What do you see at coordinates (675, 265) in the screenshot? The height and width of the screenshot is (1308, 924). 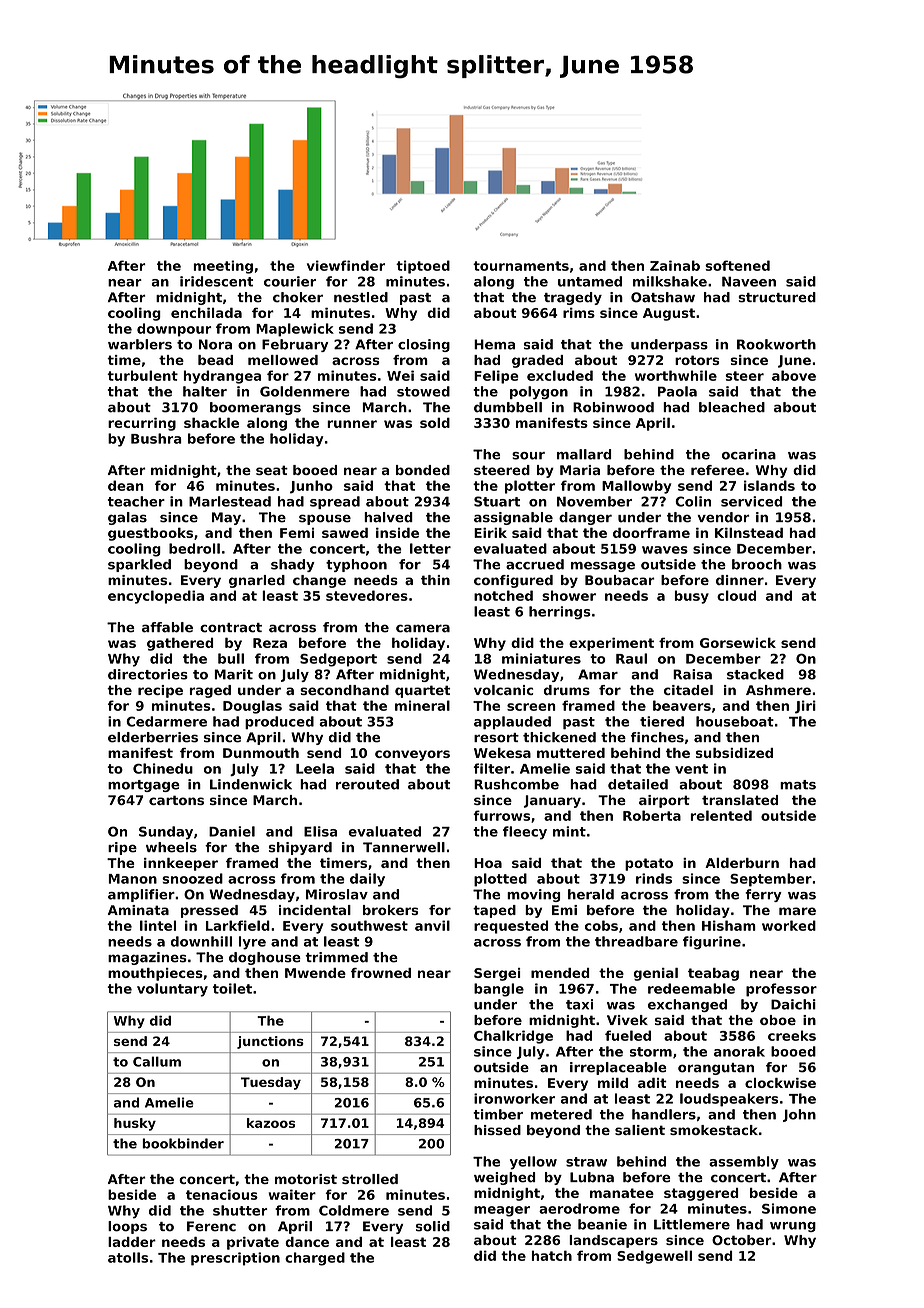 I see `Zainab` at bounding box center [675, 265].
